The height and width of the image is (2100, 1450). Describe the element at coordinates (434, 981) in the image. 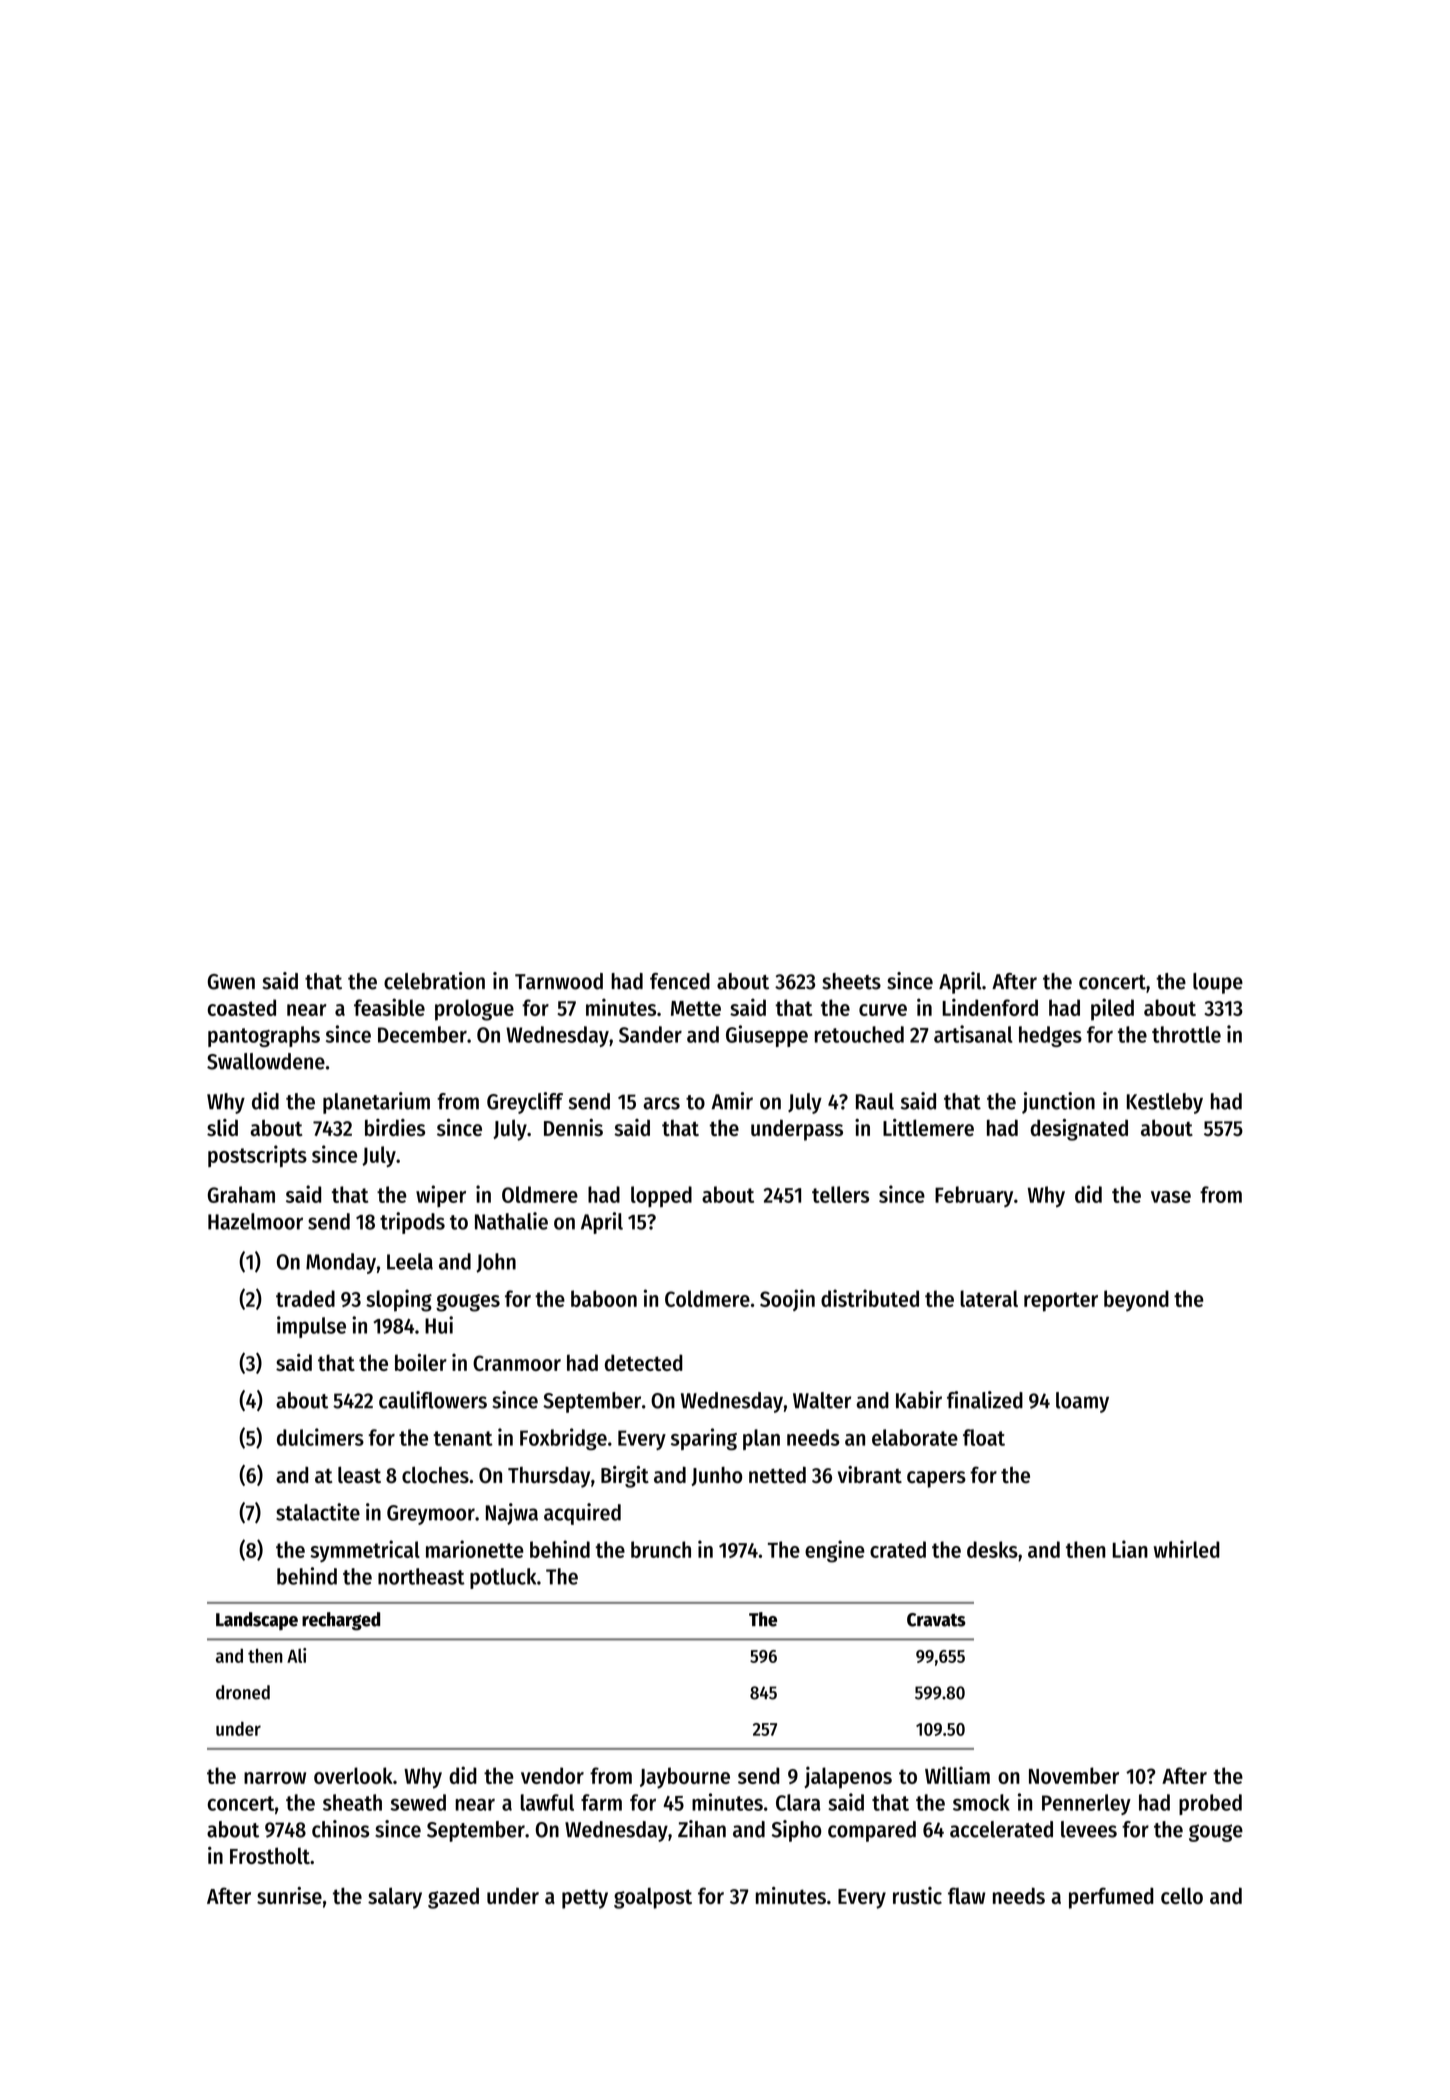

I see `celebration` at that location.
